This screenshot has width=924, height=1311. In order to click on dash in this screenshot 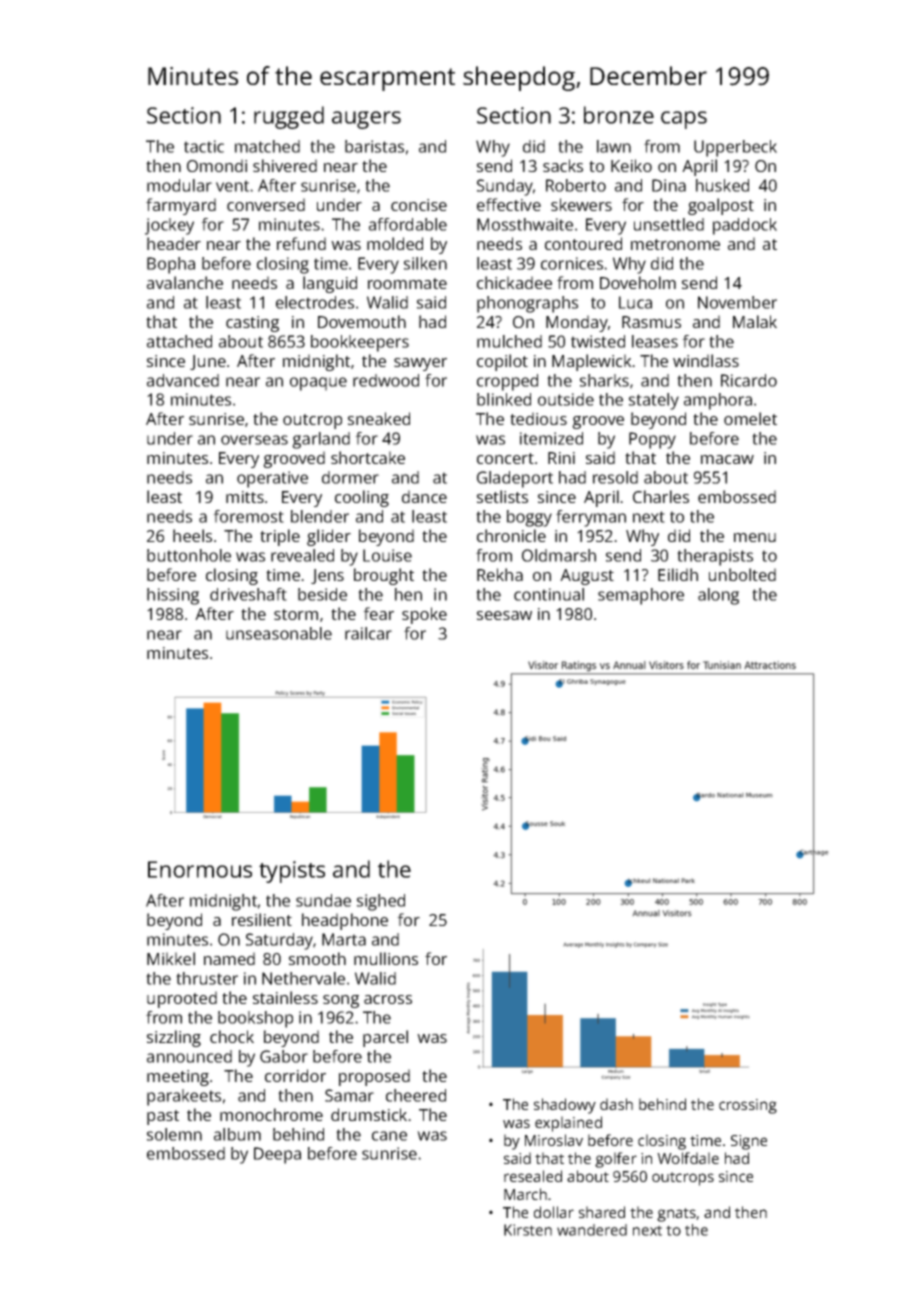, I will do `click(616, 1104)`.
